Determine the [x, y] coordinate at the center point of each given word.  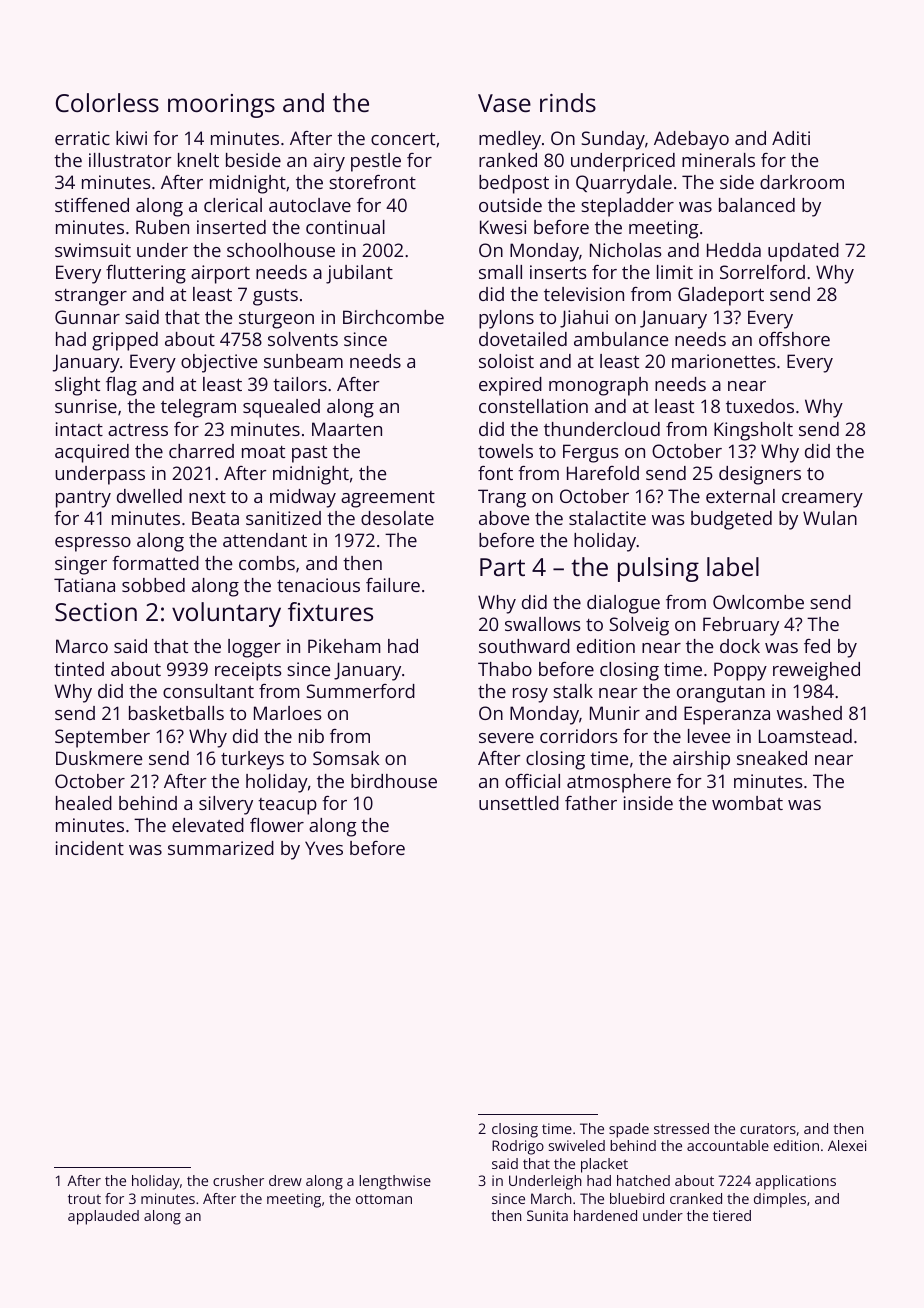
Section [96, 612]
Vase [504, 103]
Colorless [107, 102]
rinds [568, 102]
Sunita [547, 1215]
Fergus [591, 453]
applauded [103, 1217]
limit [675, 272]
